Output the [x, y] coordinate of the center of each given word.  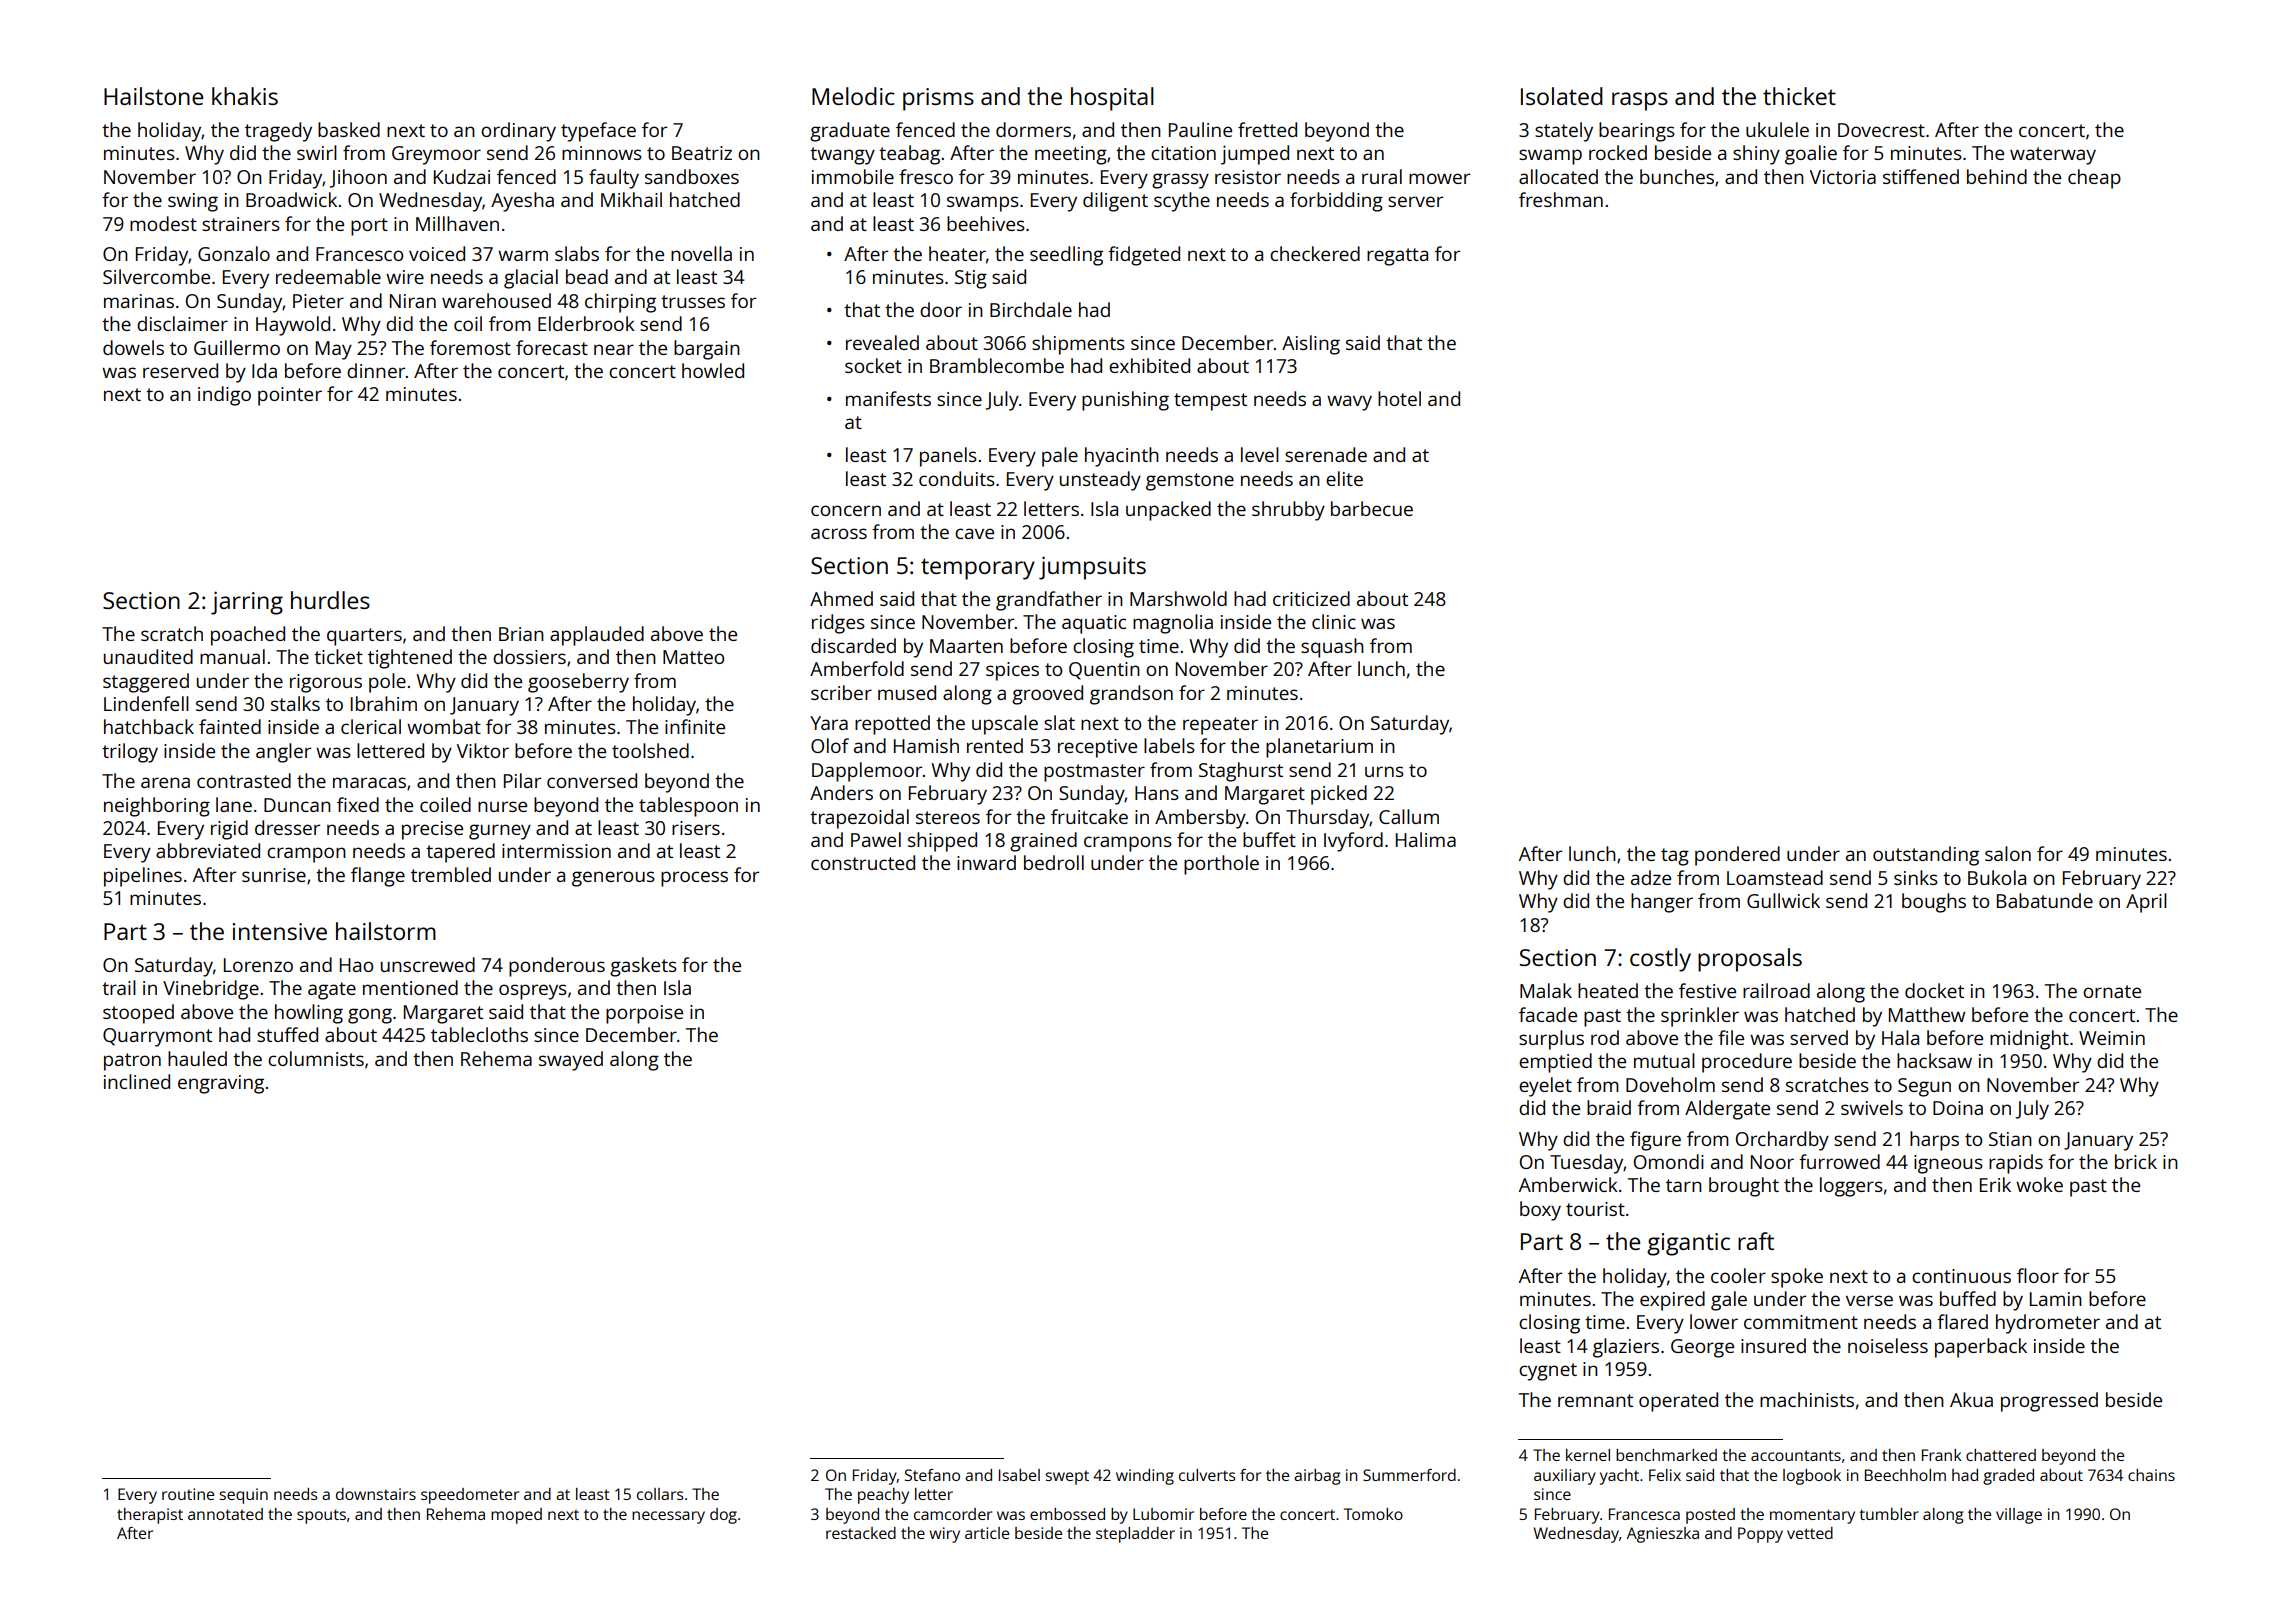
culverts [1207, 1475]
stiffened [1921, 176]
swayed [571, 1061]
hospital [1112, 99]
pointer [290, 396]
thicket [1799, 96]
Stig [971, 279]
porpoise [644, 1014]
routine [188, 1494]
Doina [1958, 1108]
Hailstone [153, 96]
